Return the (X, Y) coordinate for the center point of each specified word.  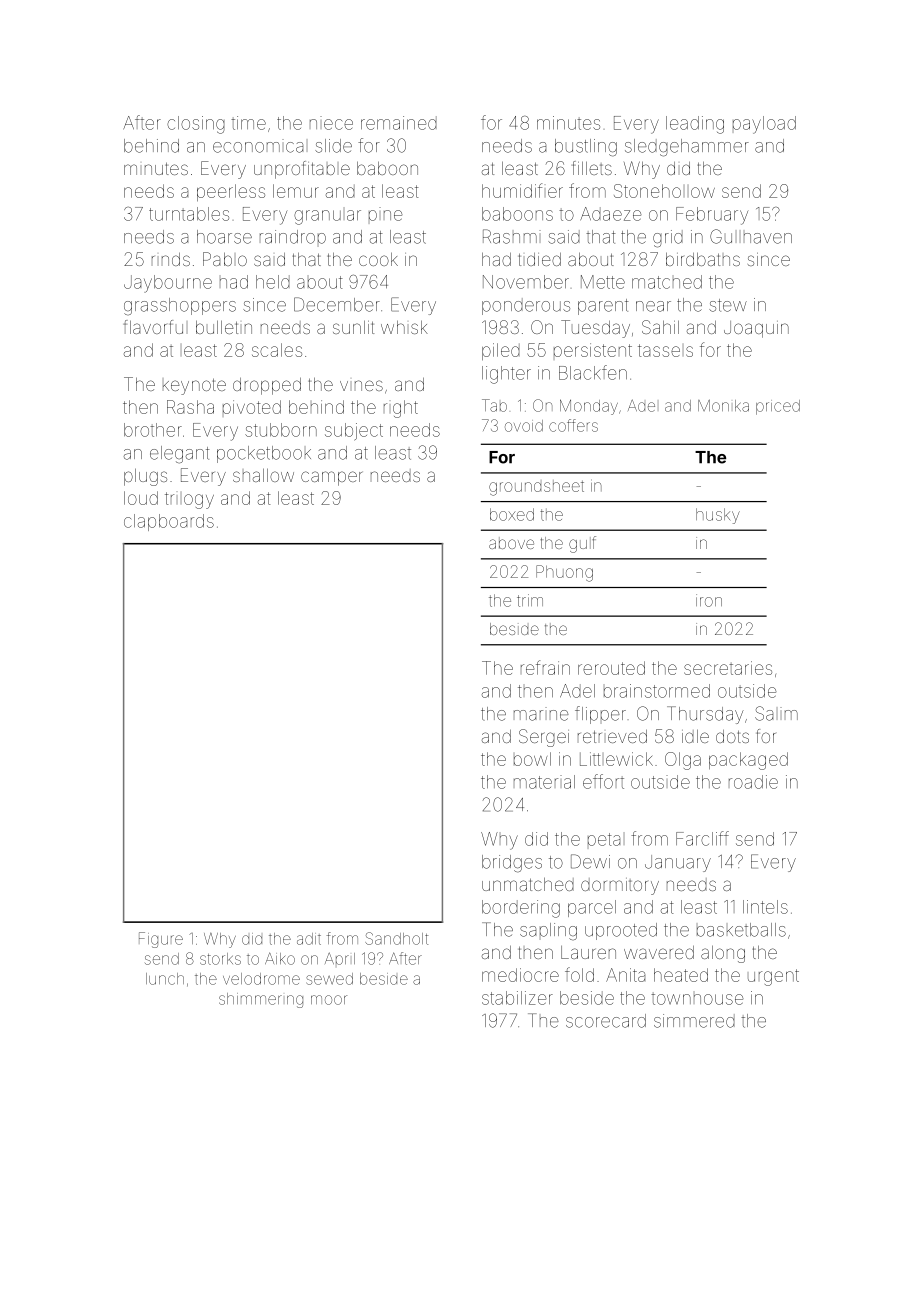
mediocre (520, 975)
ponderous (526, 306)
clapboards (169, 522)
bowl (532, 759)
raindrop (293, 237)
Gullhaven (751, 236)
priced (778, 407)
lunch (165, 979)
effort (603, 781)
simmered (694, 1021)
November (526, 282)
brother (153, 430)
